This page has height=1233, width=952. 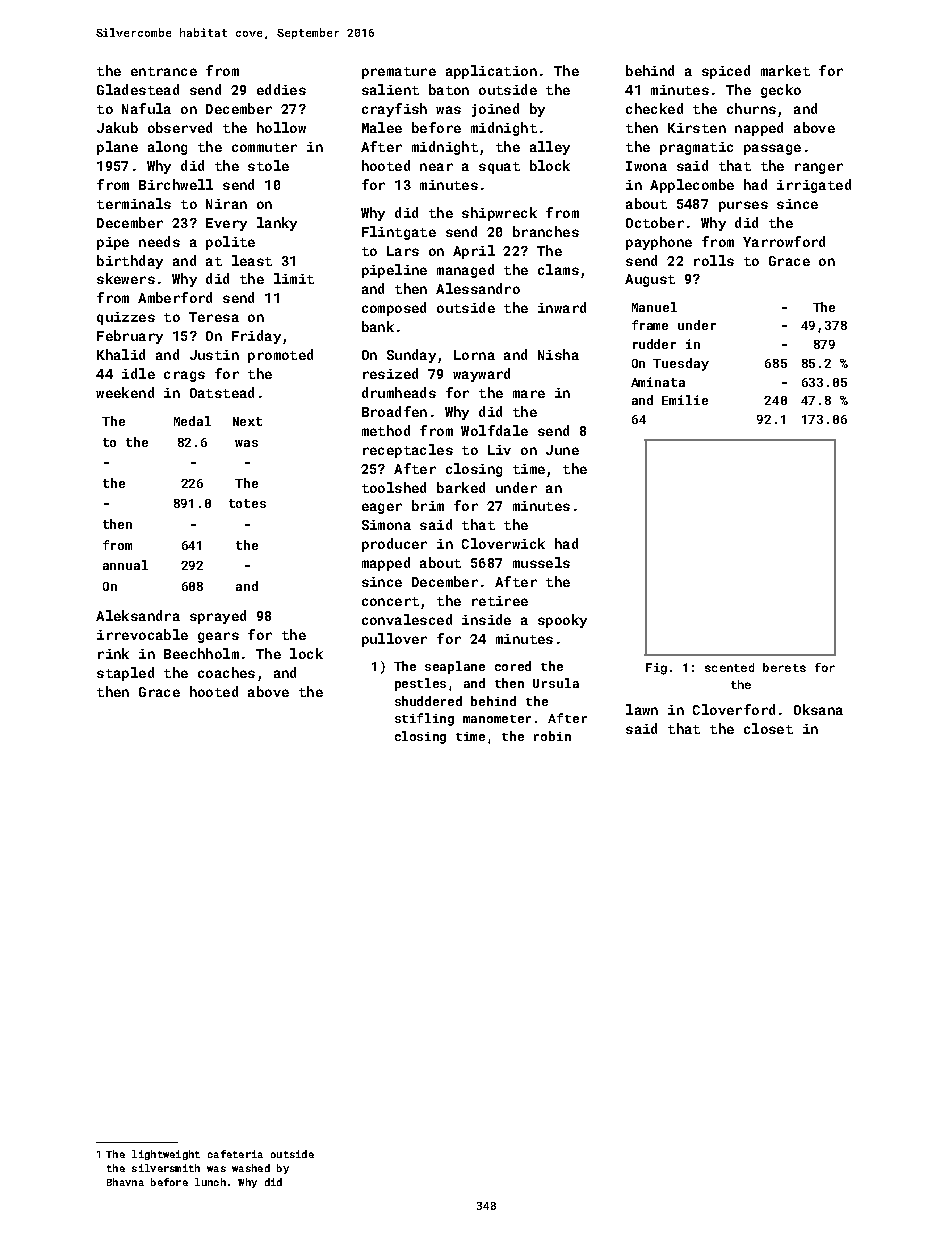 I want to click on manometer, so click(x=497, y=719).
